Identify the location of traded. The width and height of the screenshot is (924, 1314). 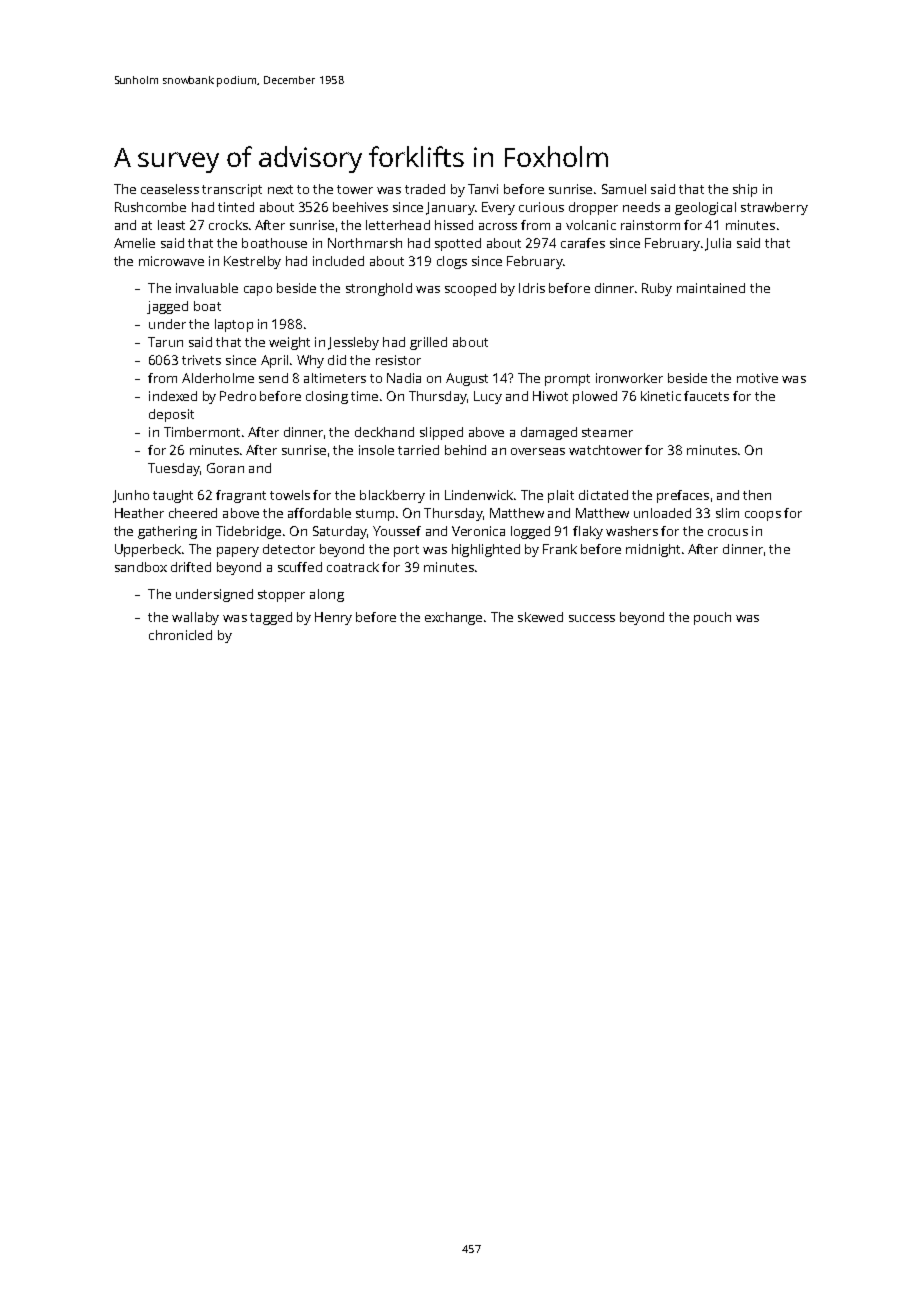
(425, 189).
